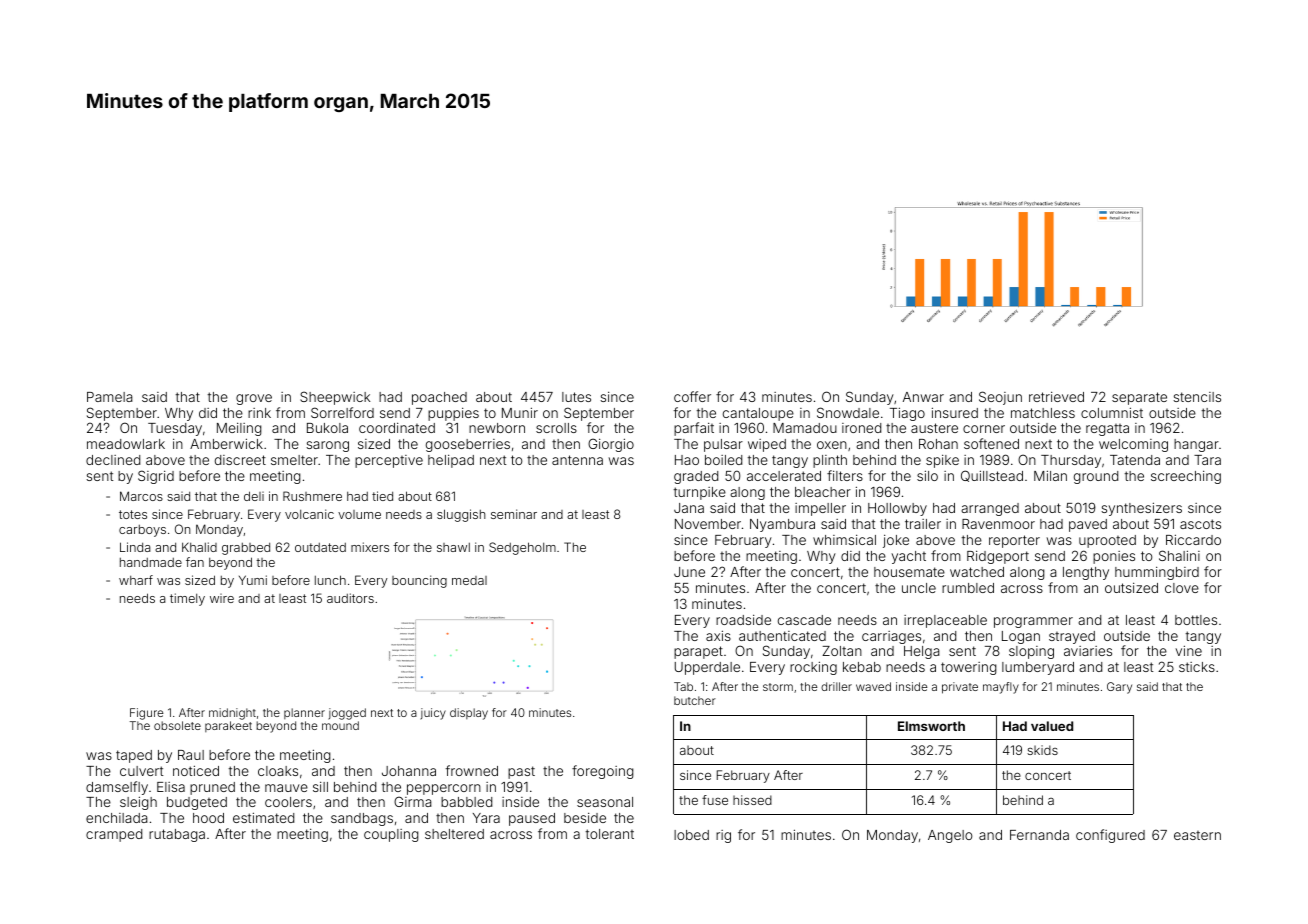 This page has height=924, width=1308. What do you see at coordinates (743, 619) in the page?
I see `roadside` at bounding box center [743, 619].
